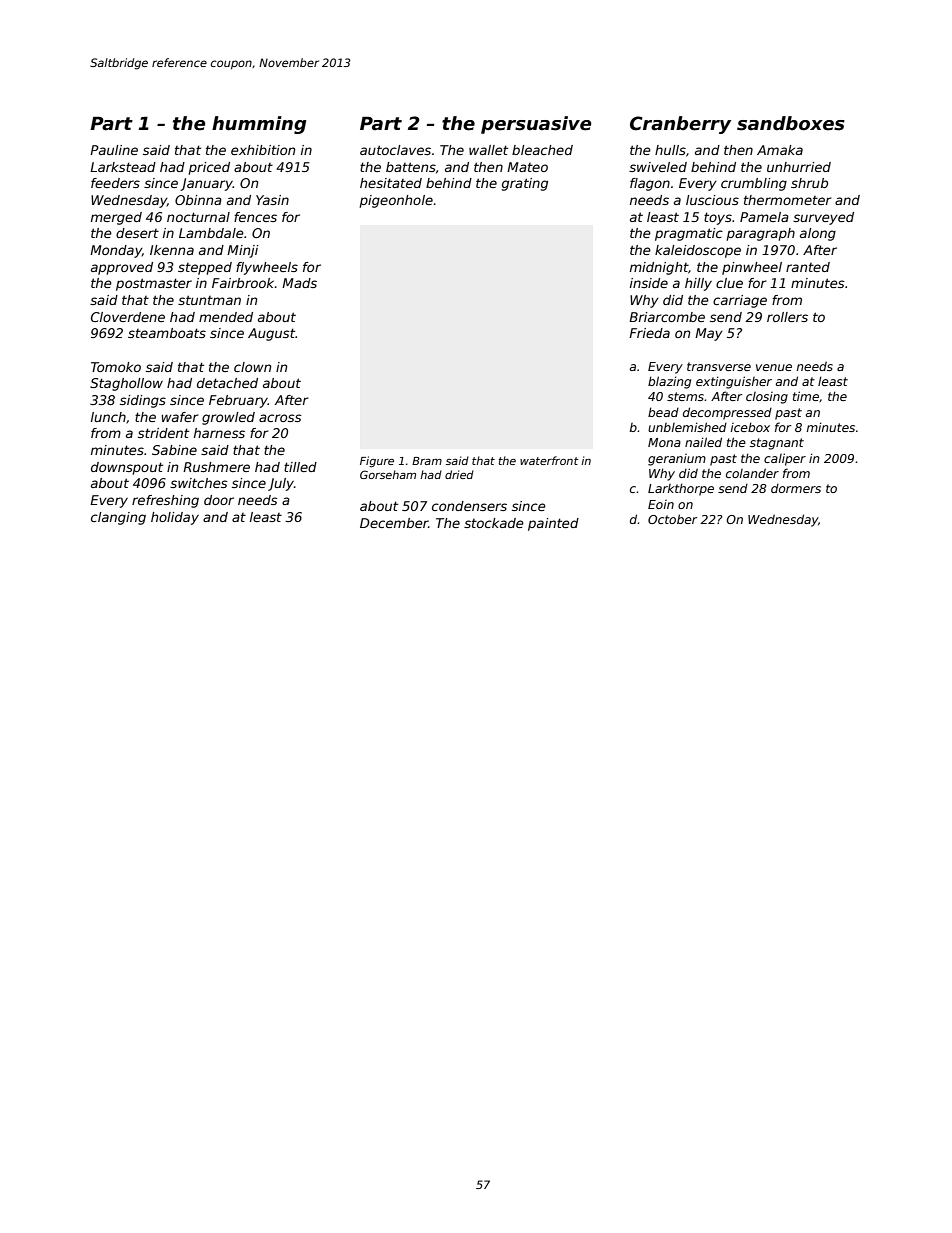 This image has height=1233, width=952. Describe the element at coordinates (663, 412) in the image. I see `bead` at that location.
